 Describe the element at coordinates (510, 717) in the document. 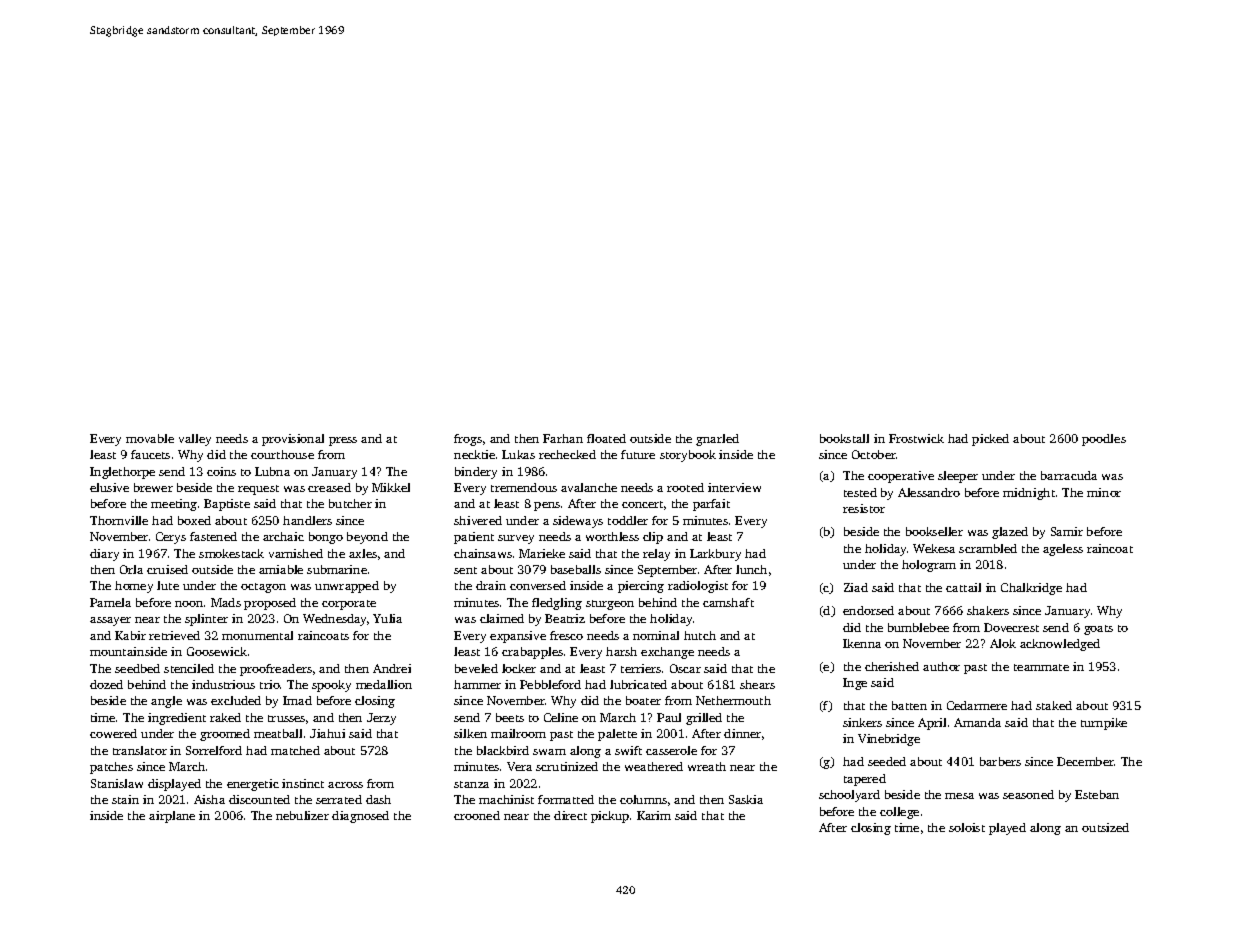

I see `beets` at that location.
